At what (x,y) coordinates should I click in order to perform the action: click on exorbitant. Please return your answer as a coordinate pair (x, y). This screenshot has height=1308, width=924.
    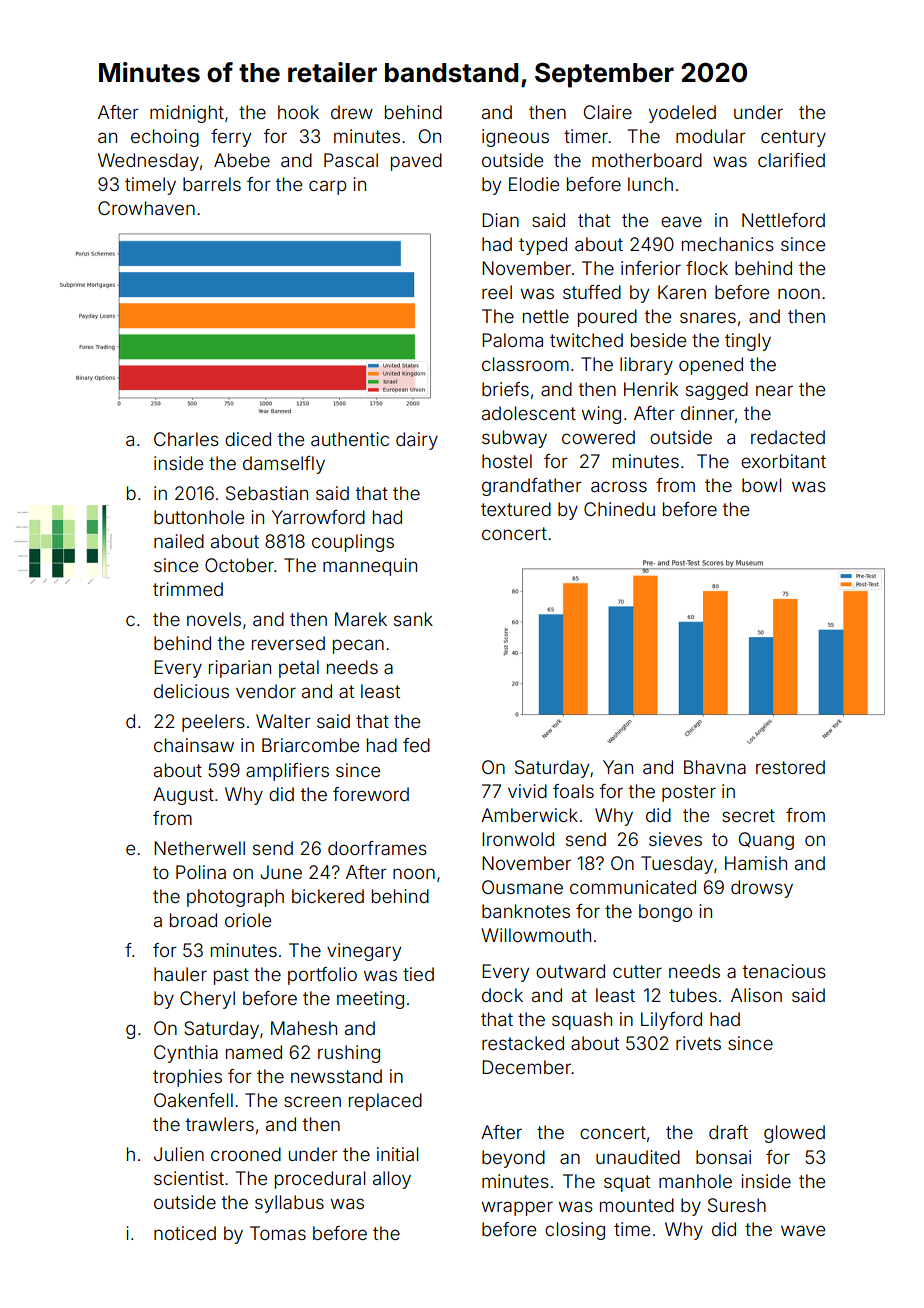
    Looking at the image, I should click on (783, 461).
